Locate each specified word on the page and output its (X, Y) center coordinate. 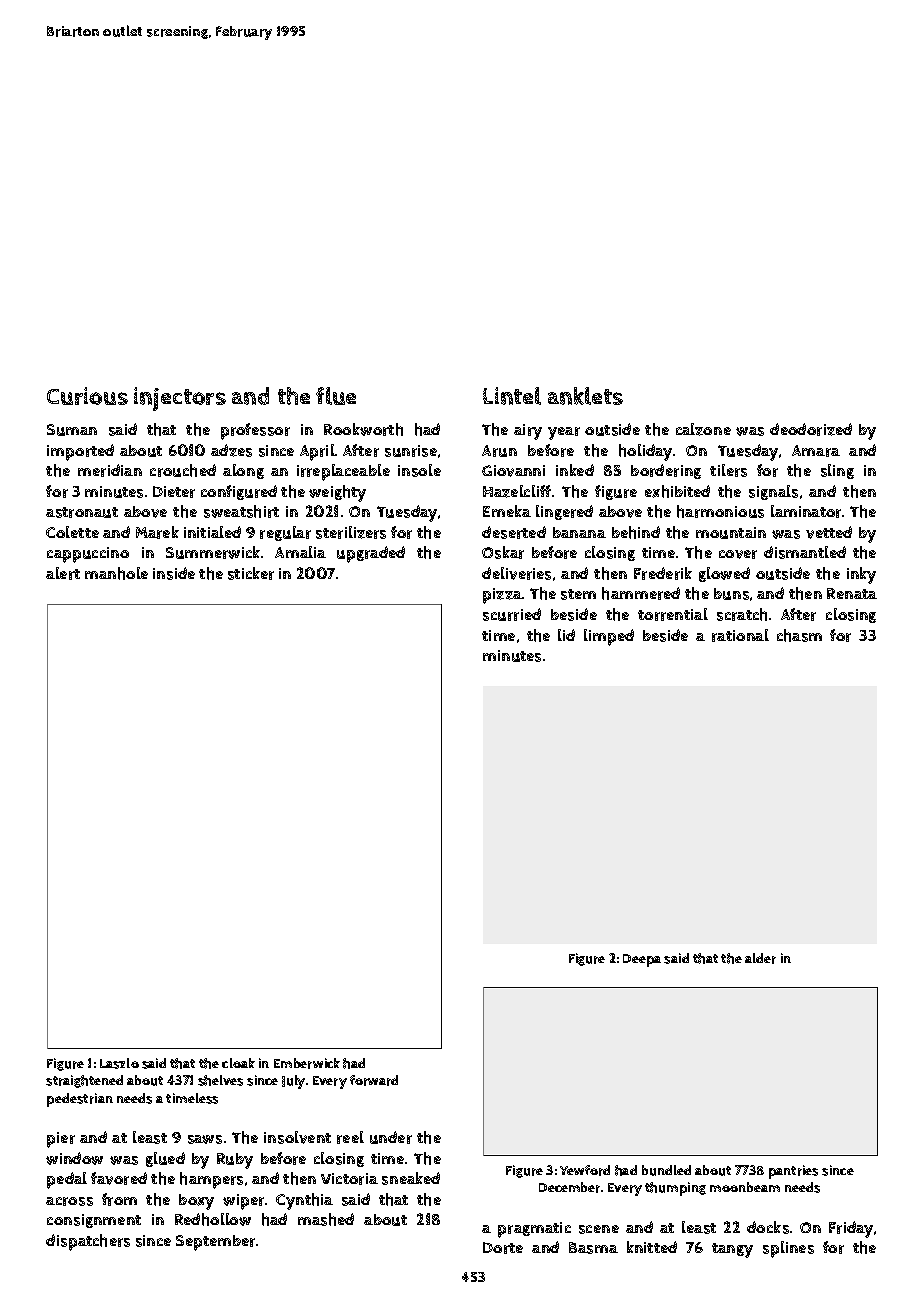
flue (336, 396)
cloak (238, 1063)
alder (760, 958)
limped (609, 637)
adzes (231, 450)
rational (740, 635)
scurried (512, 614)
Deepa (642, 960)
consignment (94, 1221)
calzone (703, 429)
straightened (84, 1081)
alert (63, 573)
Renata (852, 593)
